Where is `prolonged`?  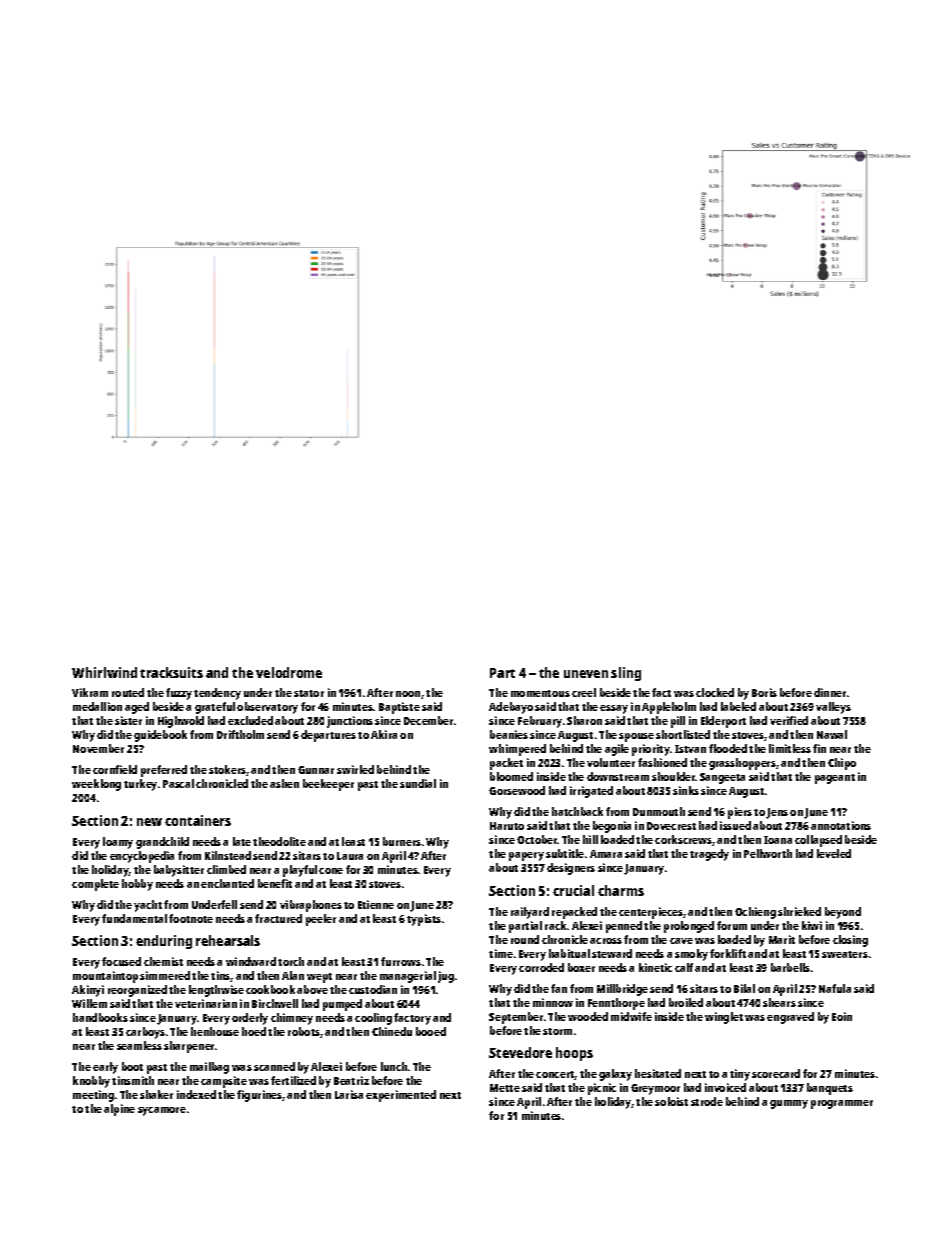
prolonged is located at coordinates (689, 927).
